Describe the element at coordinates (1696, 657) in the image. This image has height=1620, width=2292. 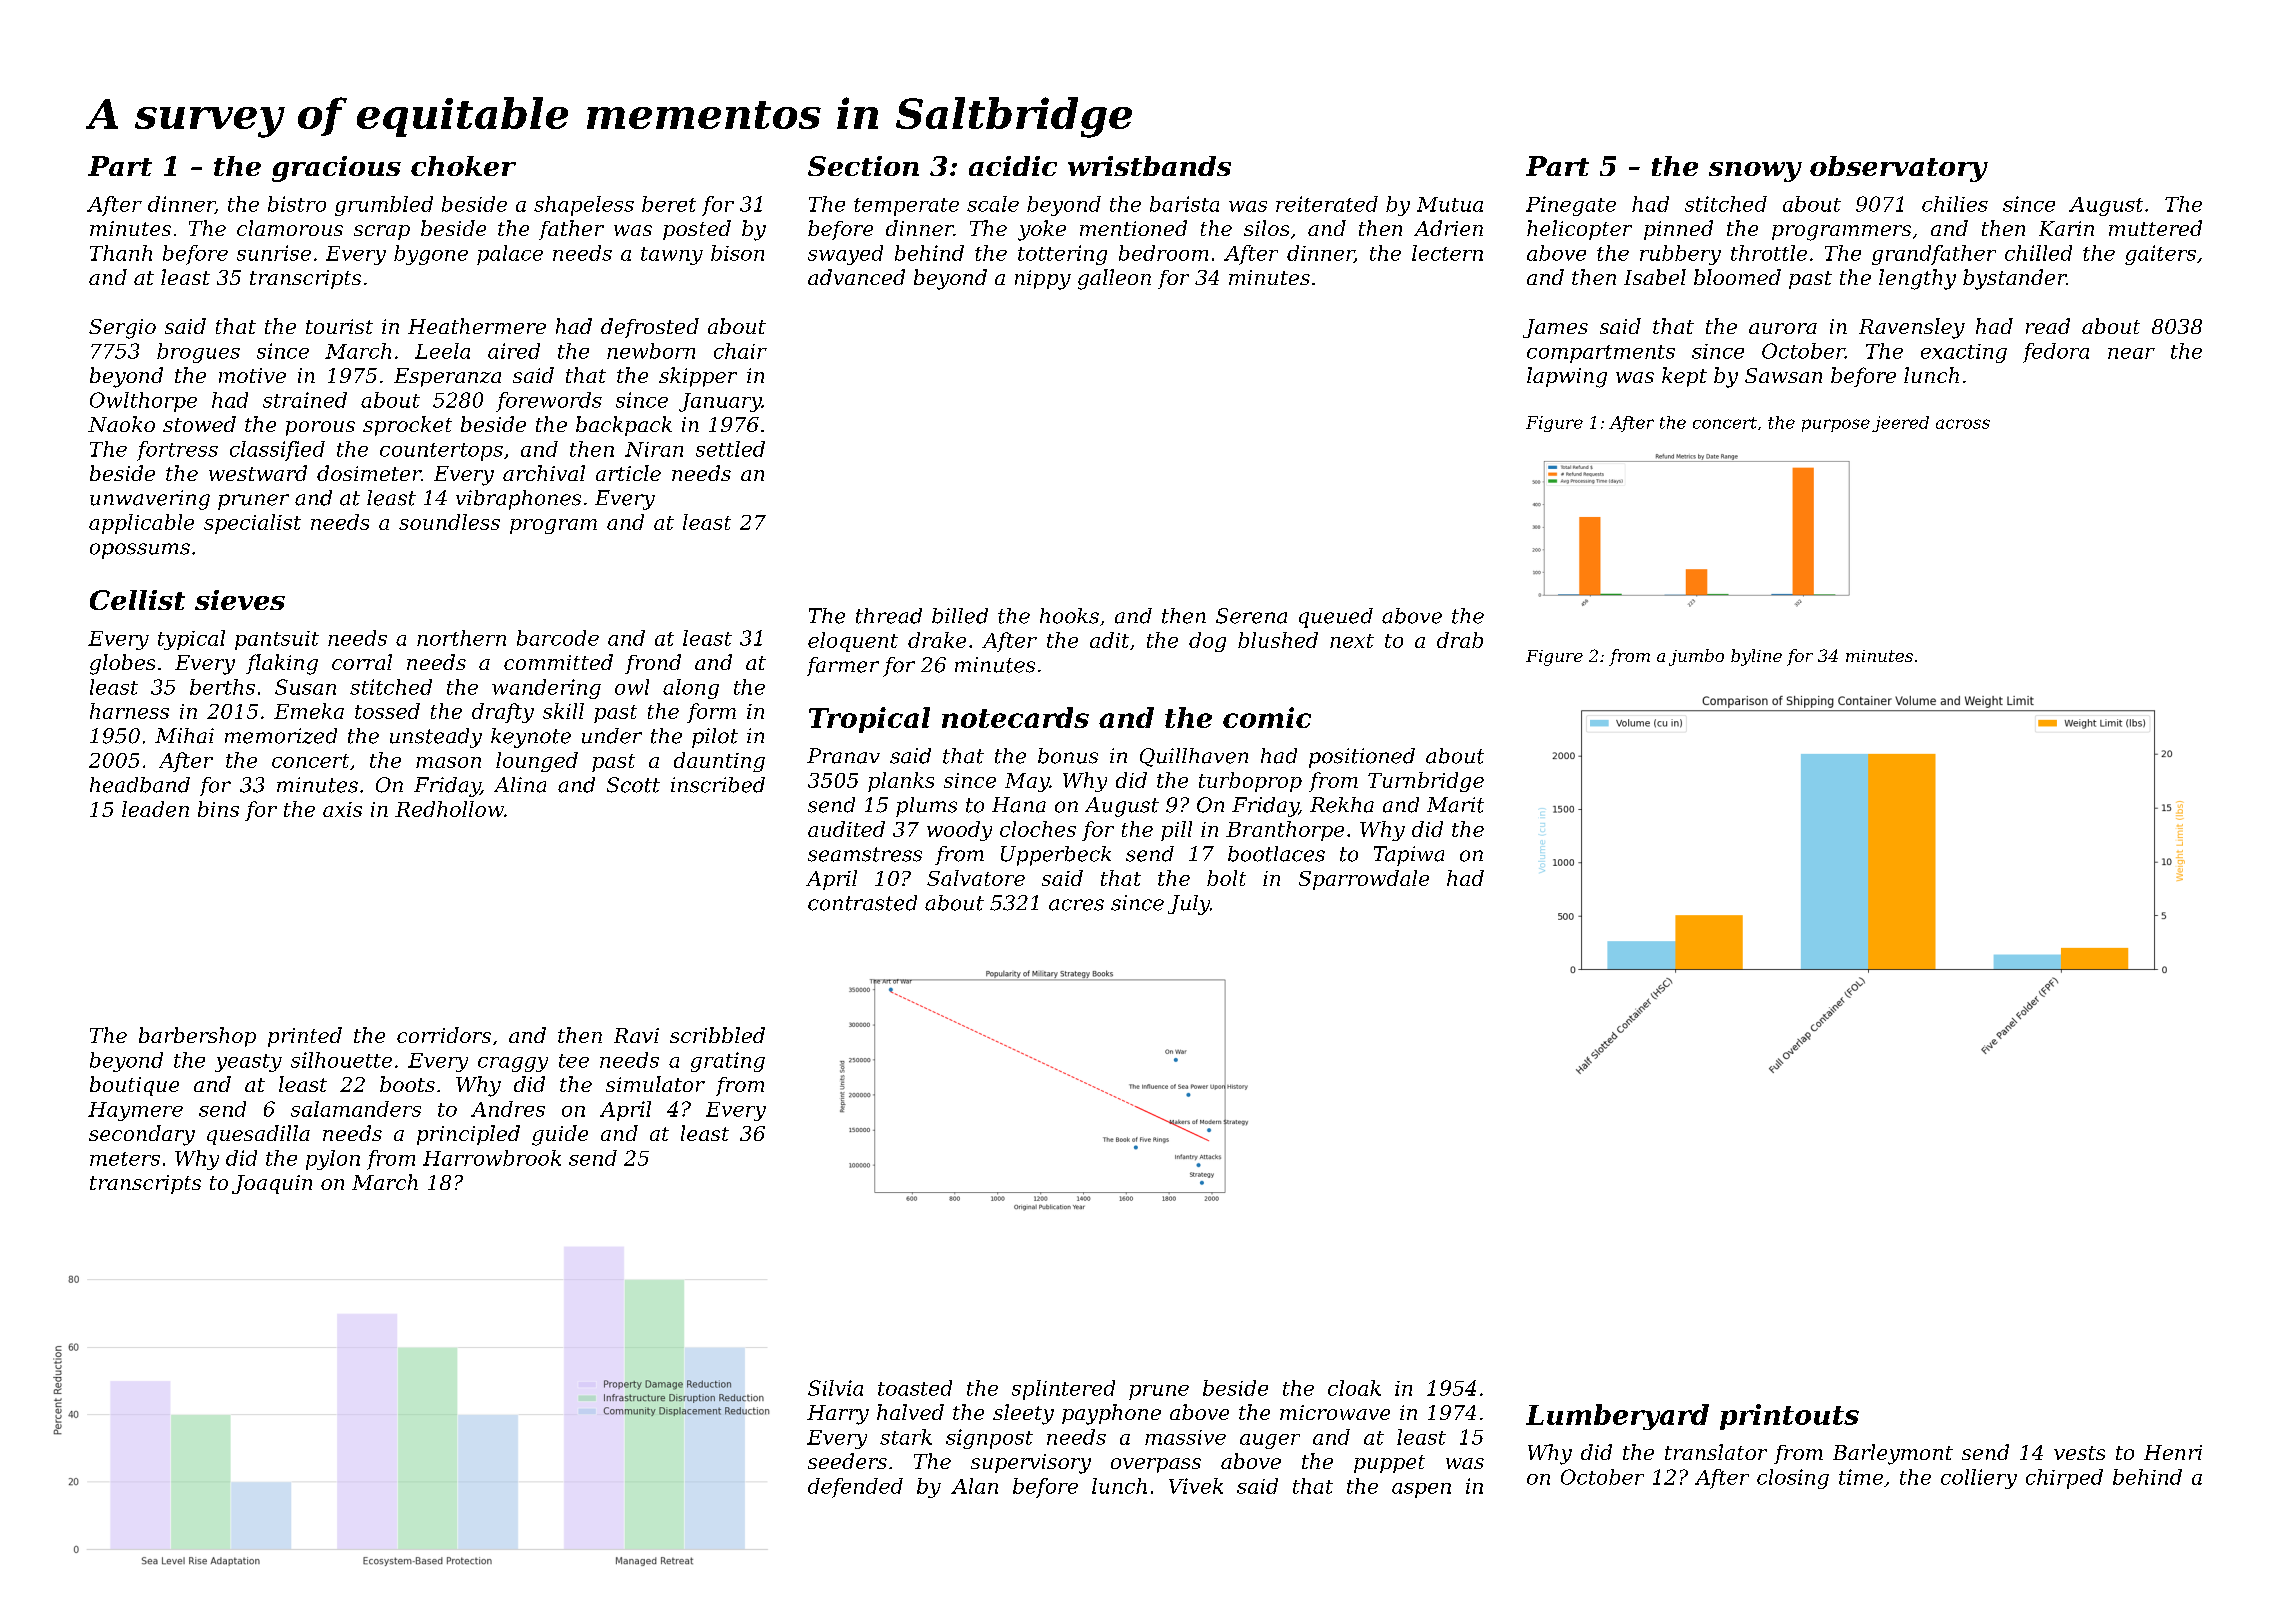
I see `jumbo` at that location.
